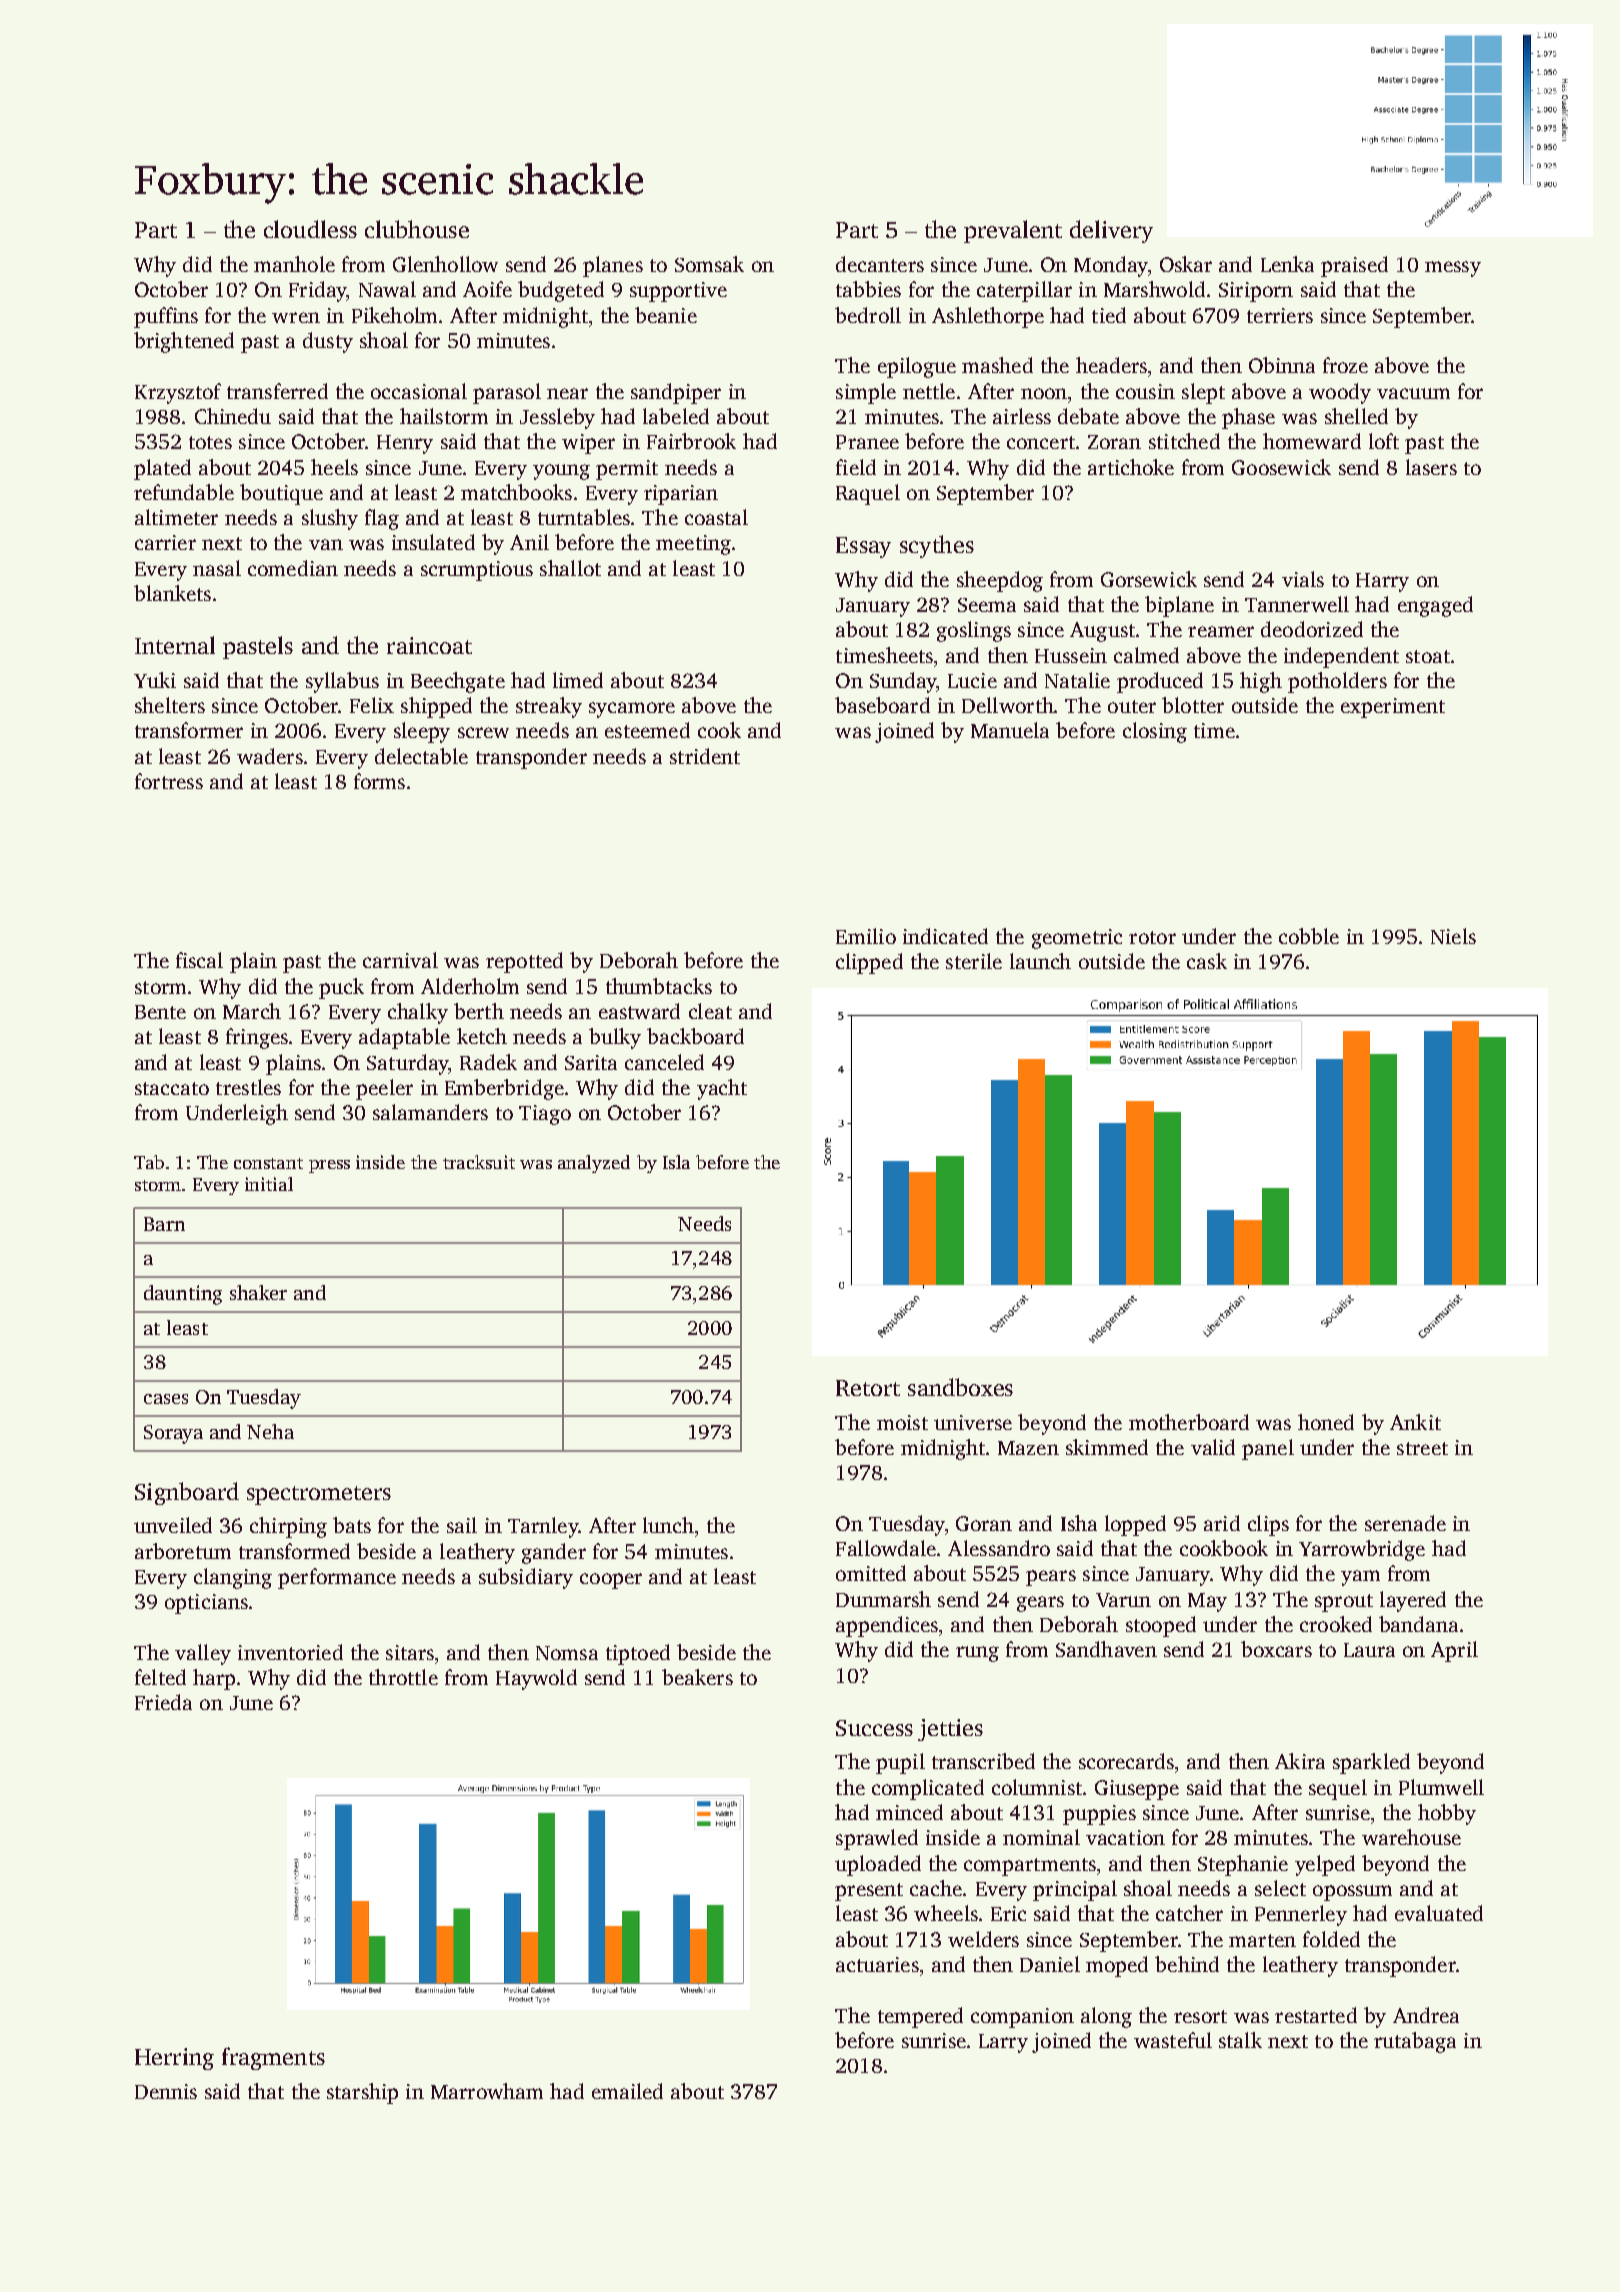  Describe the element at coordinates (362, 2093) in the document. I see `starship` at that location.
